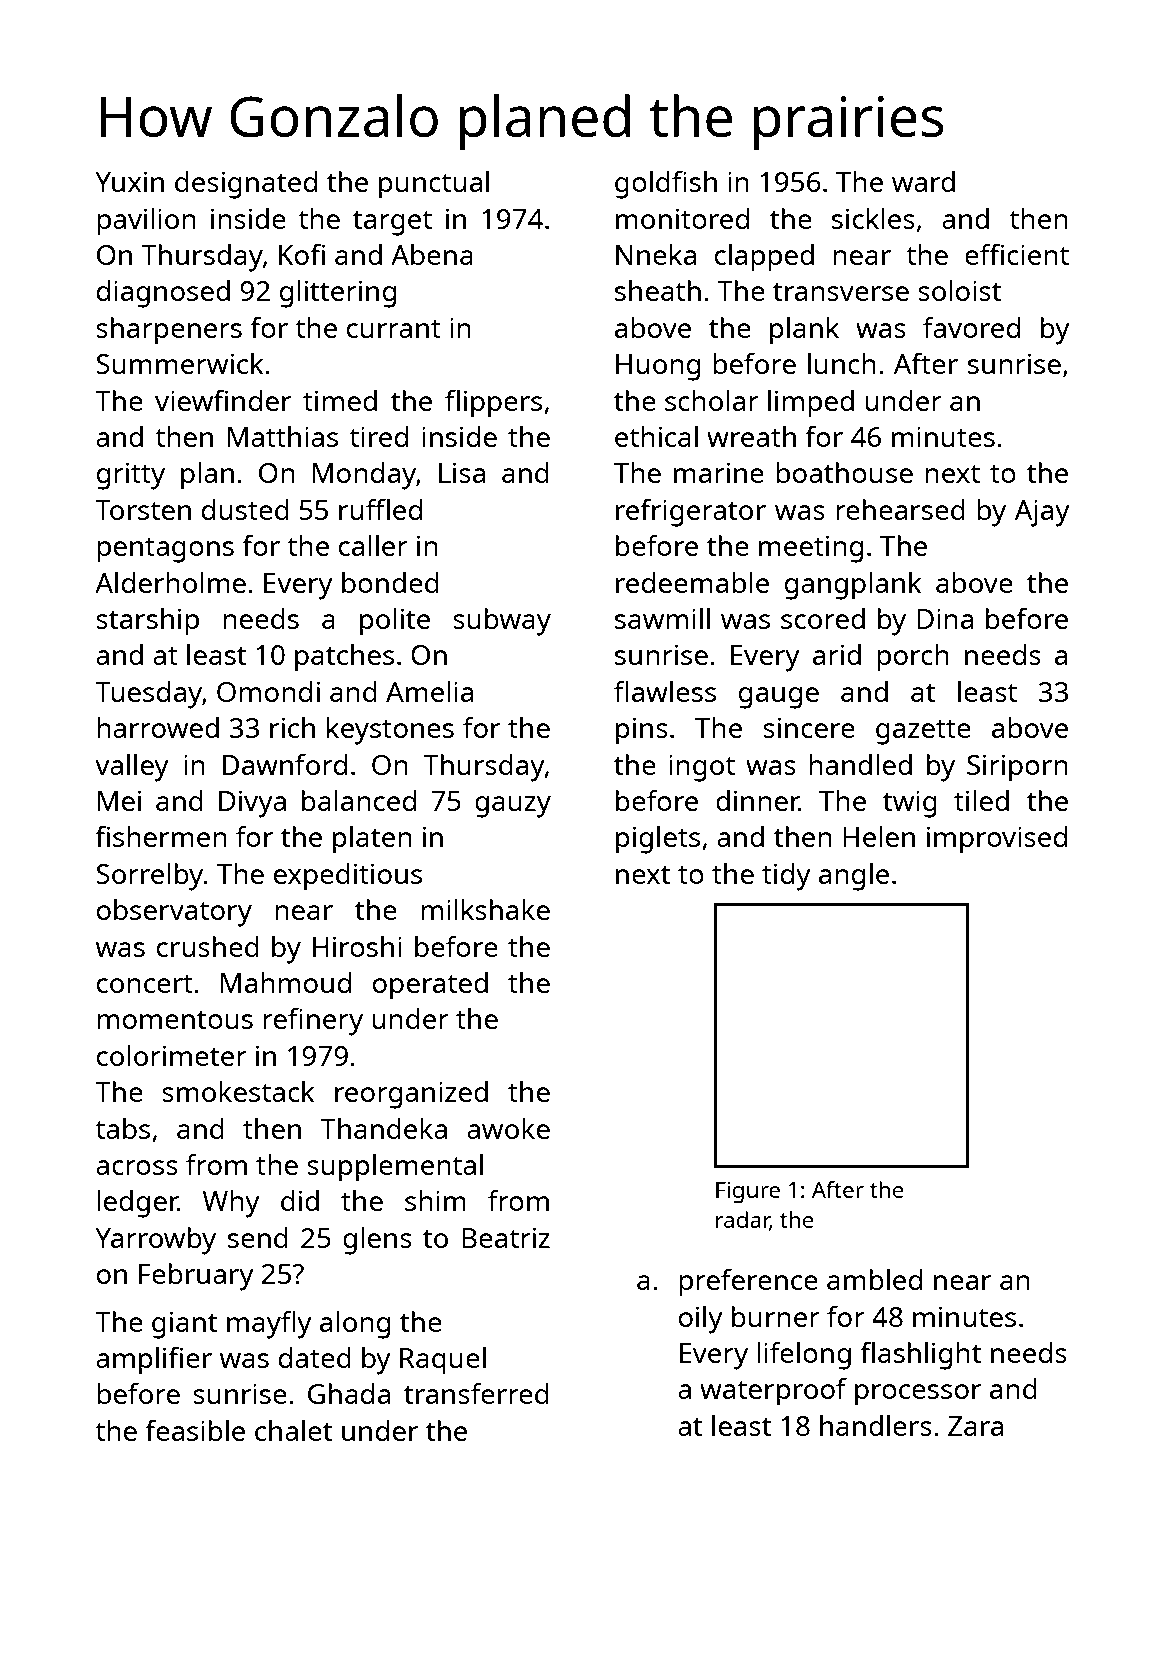 This image has width=1165, height=1654. What do you see at coordinates (429, 691) in the image?
I see `Amelia` at bounding box center [429, 691].
